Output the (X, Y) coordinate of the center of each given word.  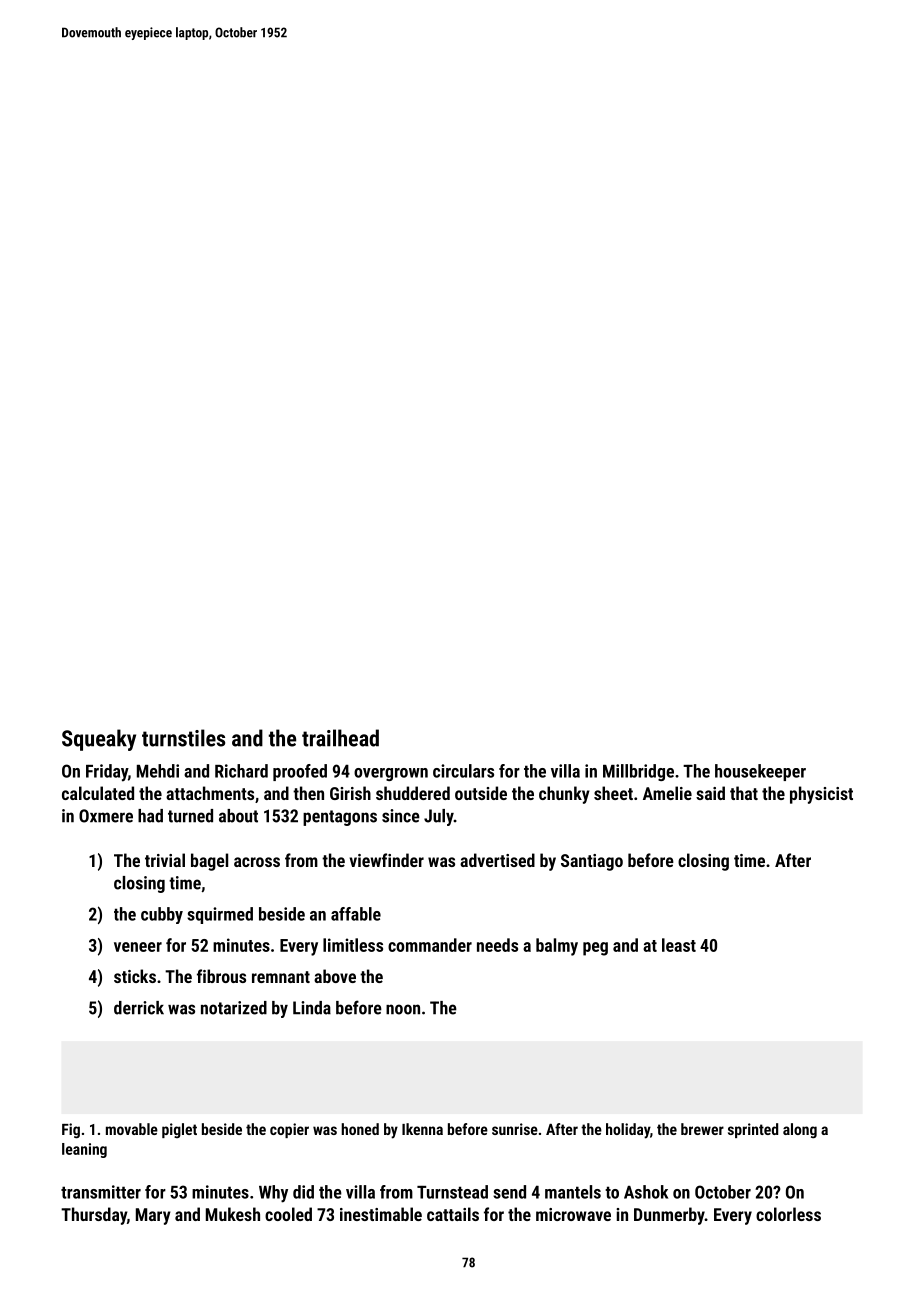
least (679, 945)
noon (403, 1009)
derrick (139, 1008)
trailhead (340, 738)
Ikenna (422, 1129)
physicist (821, 795)
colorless (788, 1214)
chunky (564, 795)
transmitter (101, 1192)
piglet (179, 1130)
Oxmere (106, 816)
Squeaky (99, 740)
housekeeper (760, 772)
